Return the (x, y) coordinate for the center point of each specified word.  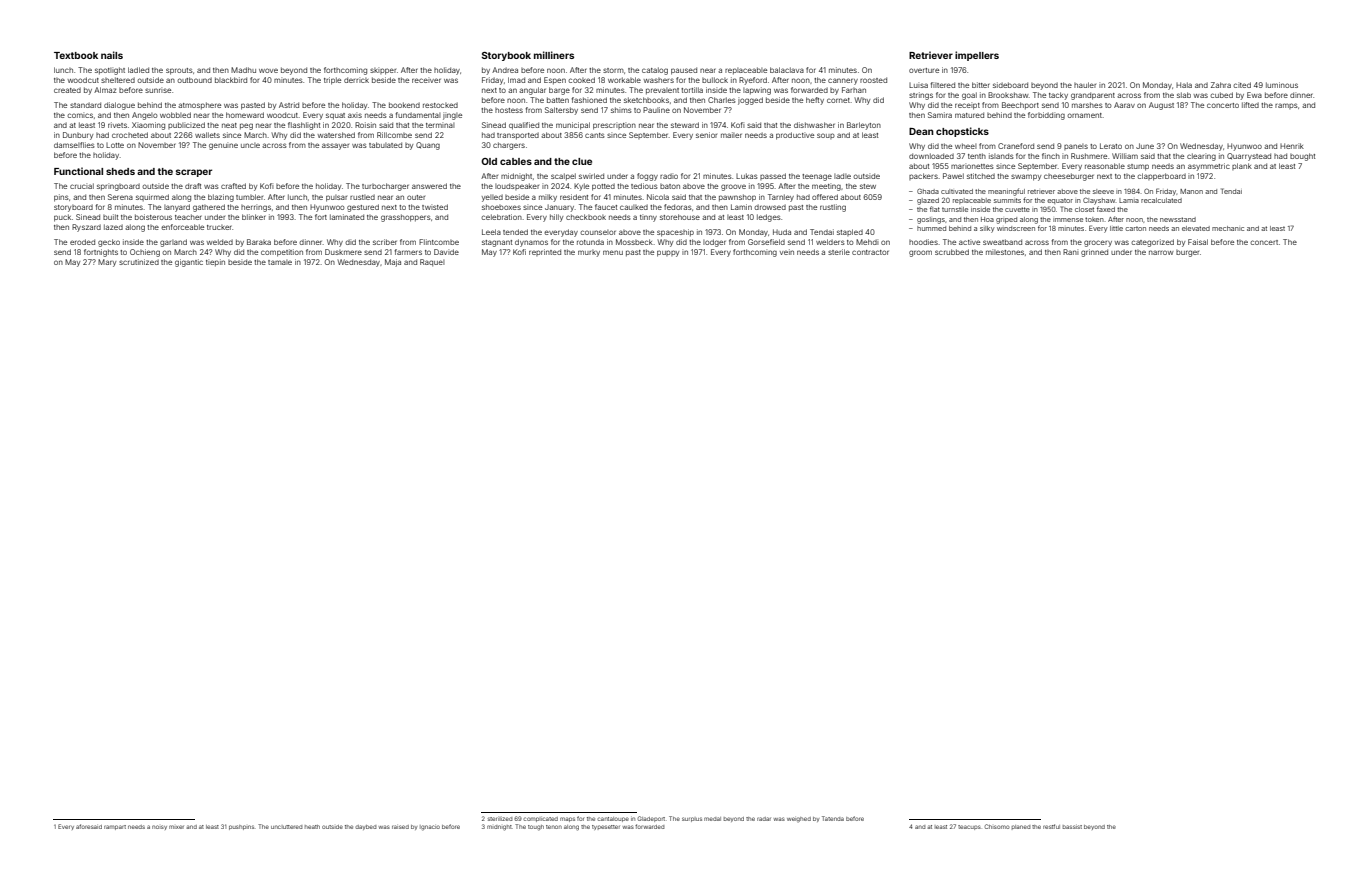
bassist (1072, 827)
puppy (668, 253)
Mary (107, 263)
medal (712, 819)
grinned (1094, 253)
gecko (109, 243)
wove (268, 70)
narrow (1161, 252)
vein (787, 252)
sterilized (500, 819)
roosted (873, 80)
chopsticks (962, 132)
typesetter (606, 827)
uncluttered (286, 827)
